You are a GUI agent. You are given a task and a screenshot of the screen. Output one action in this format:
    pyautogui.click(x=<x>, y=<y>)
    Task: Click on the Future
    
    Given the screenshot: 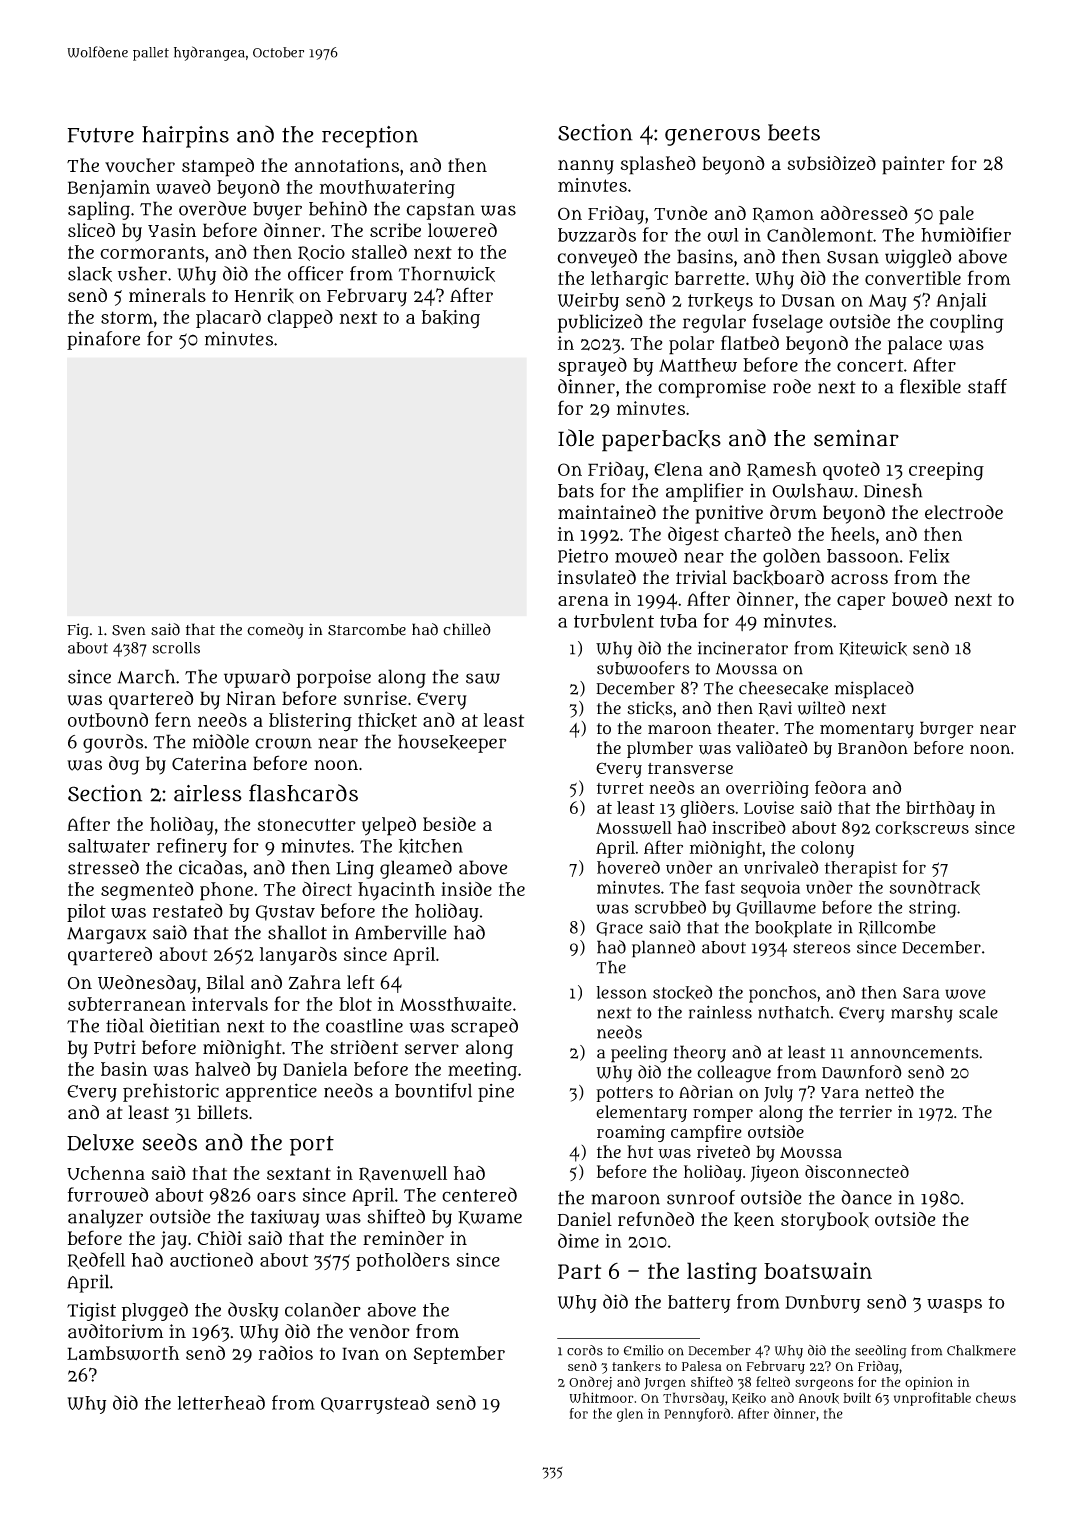 What is the action you would take?
    pyautogui.click(x=100, y=135)
